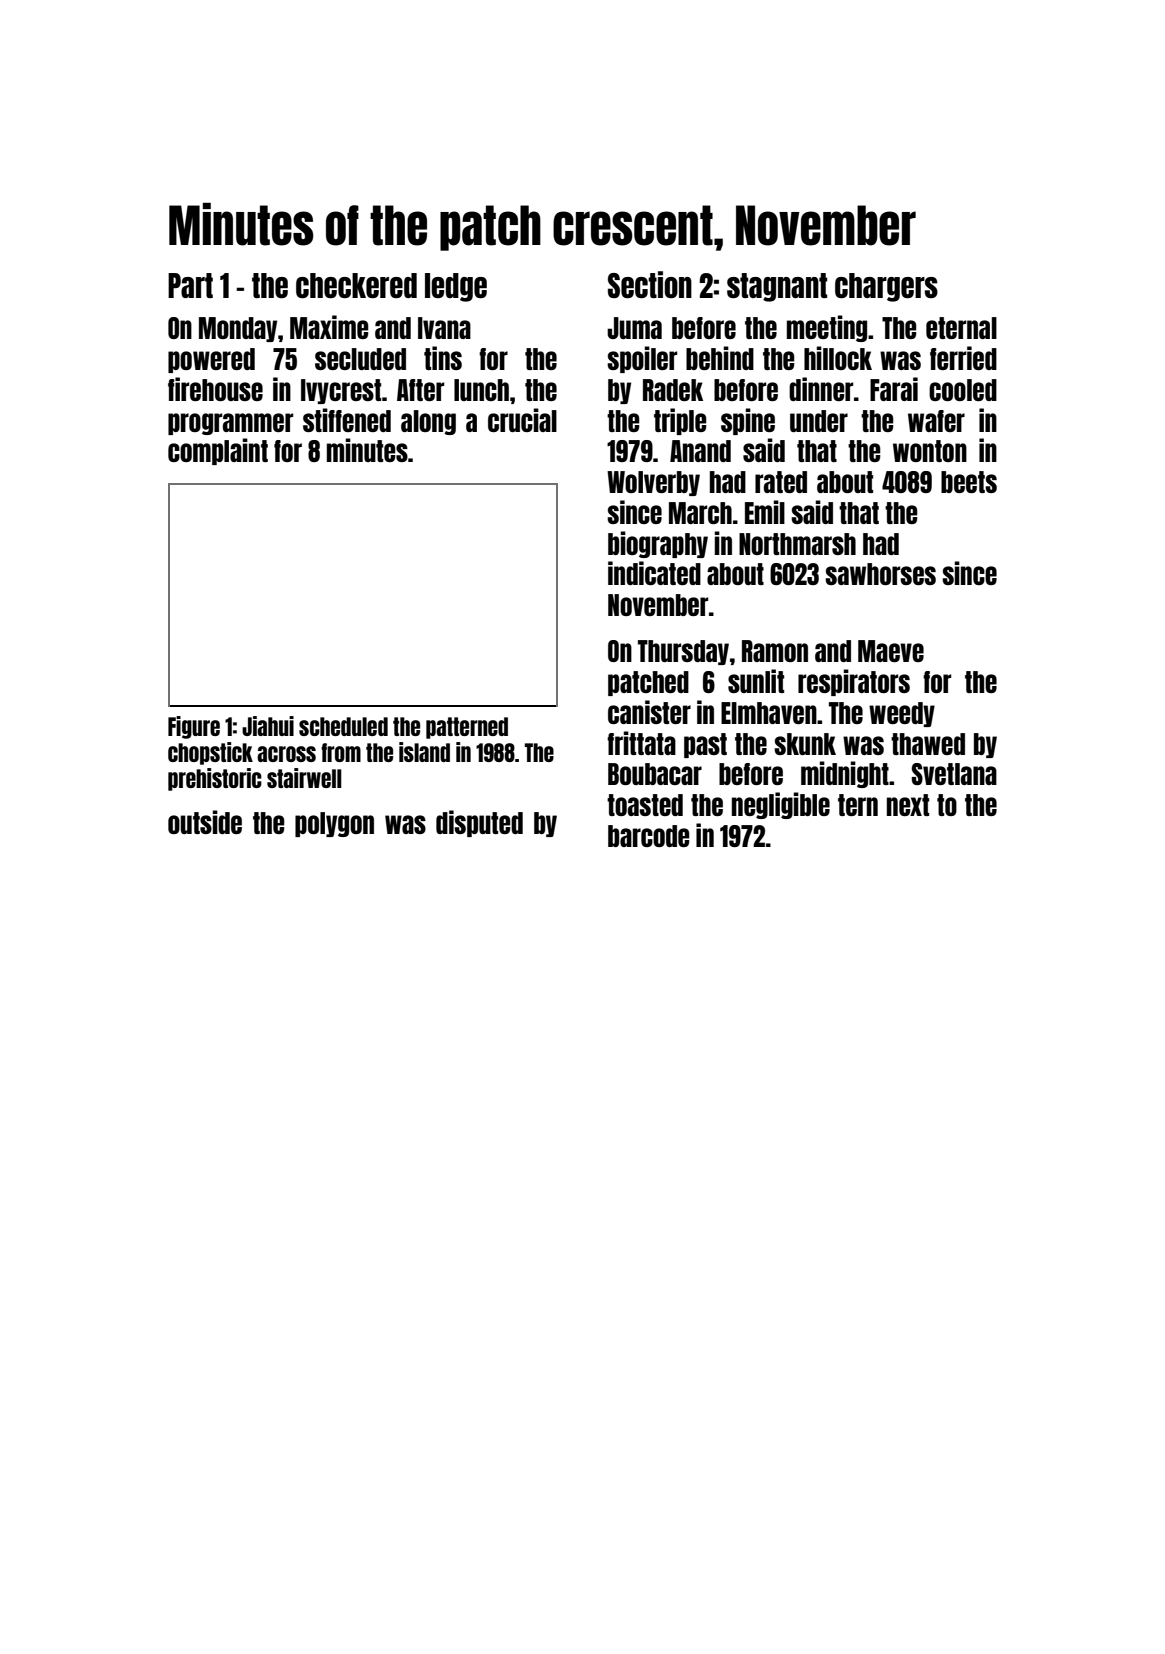 This document has height=1654, width=1165. Describe the element at coordinates (286, 754) in the document. I see `across` at that location.
